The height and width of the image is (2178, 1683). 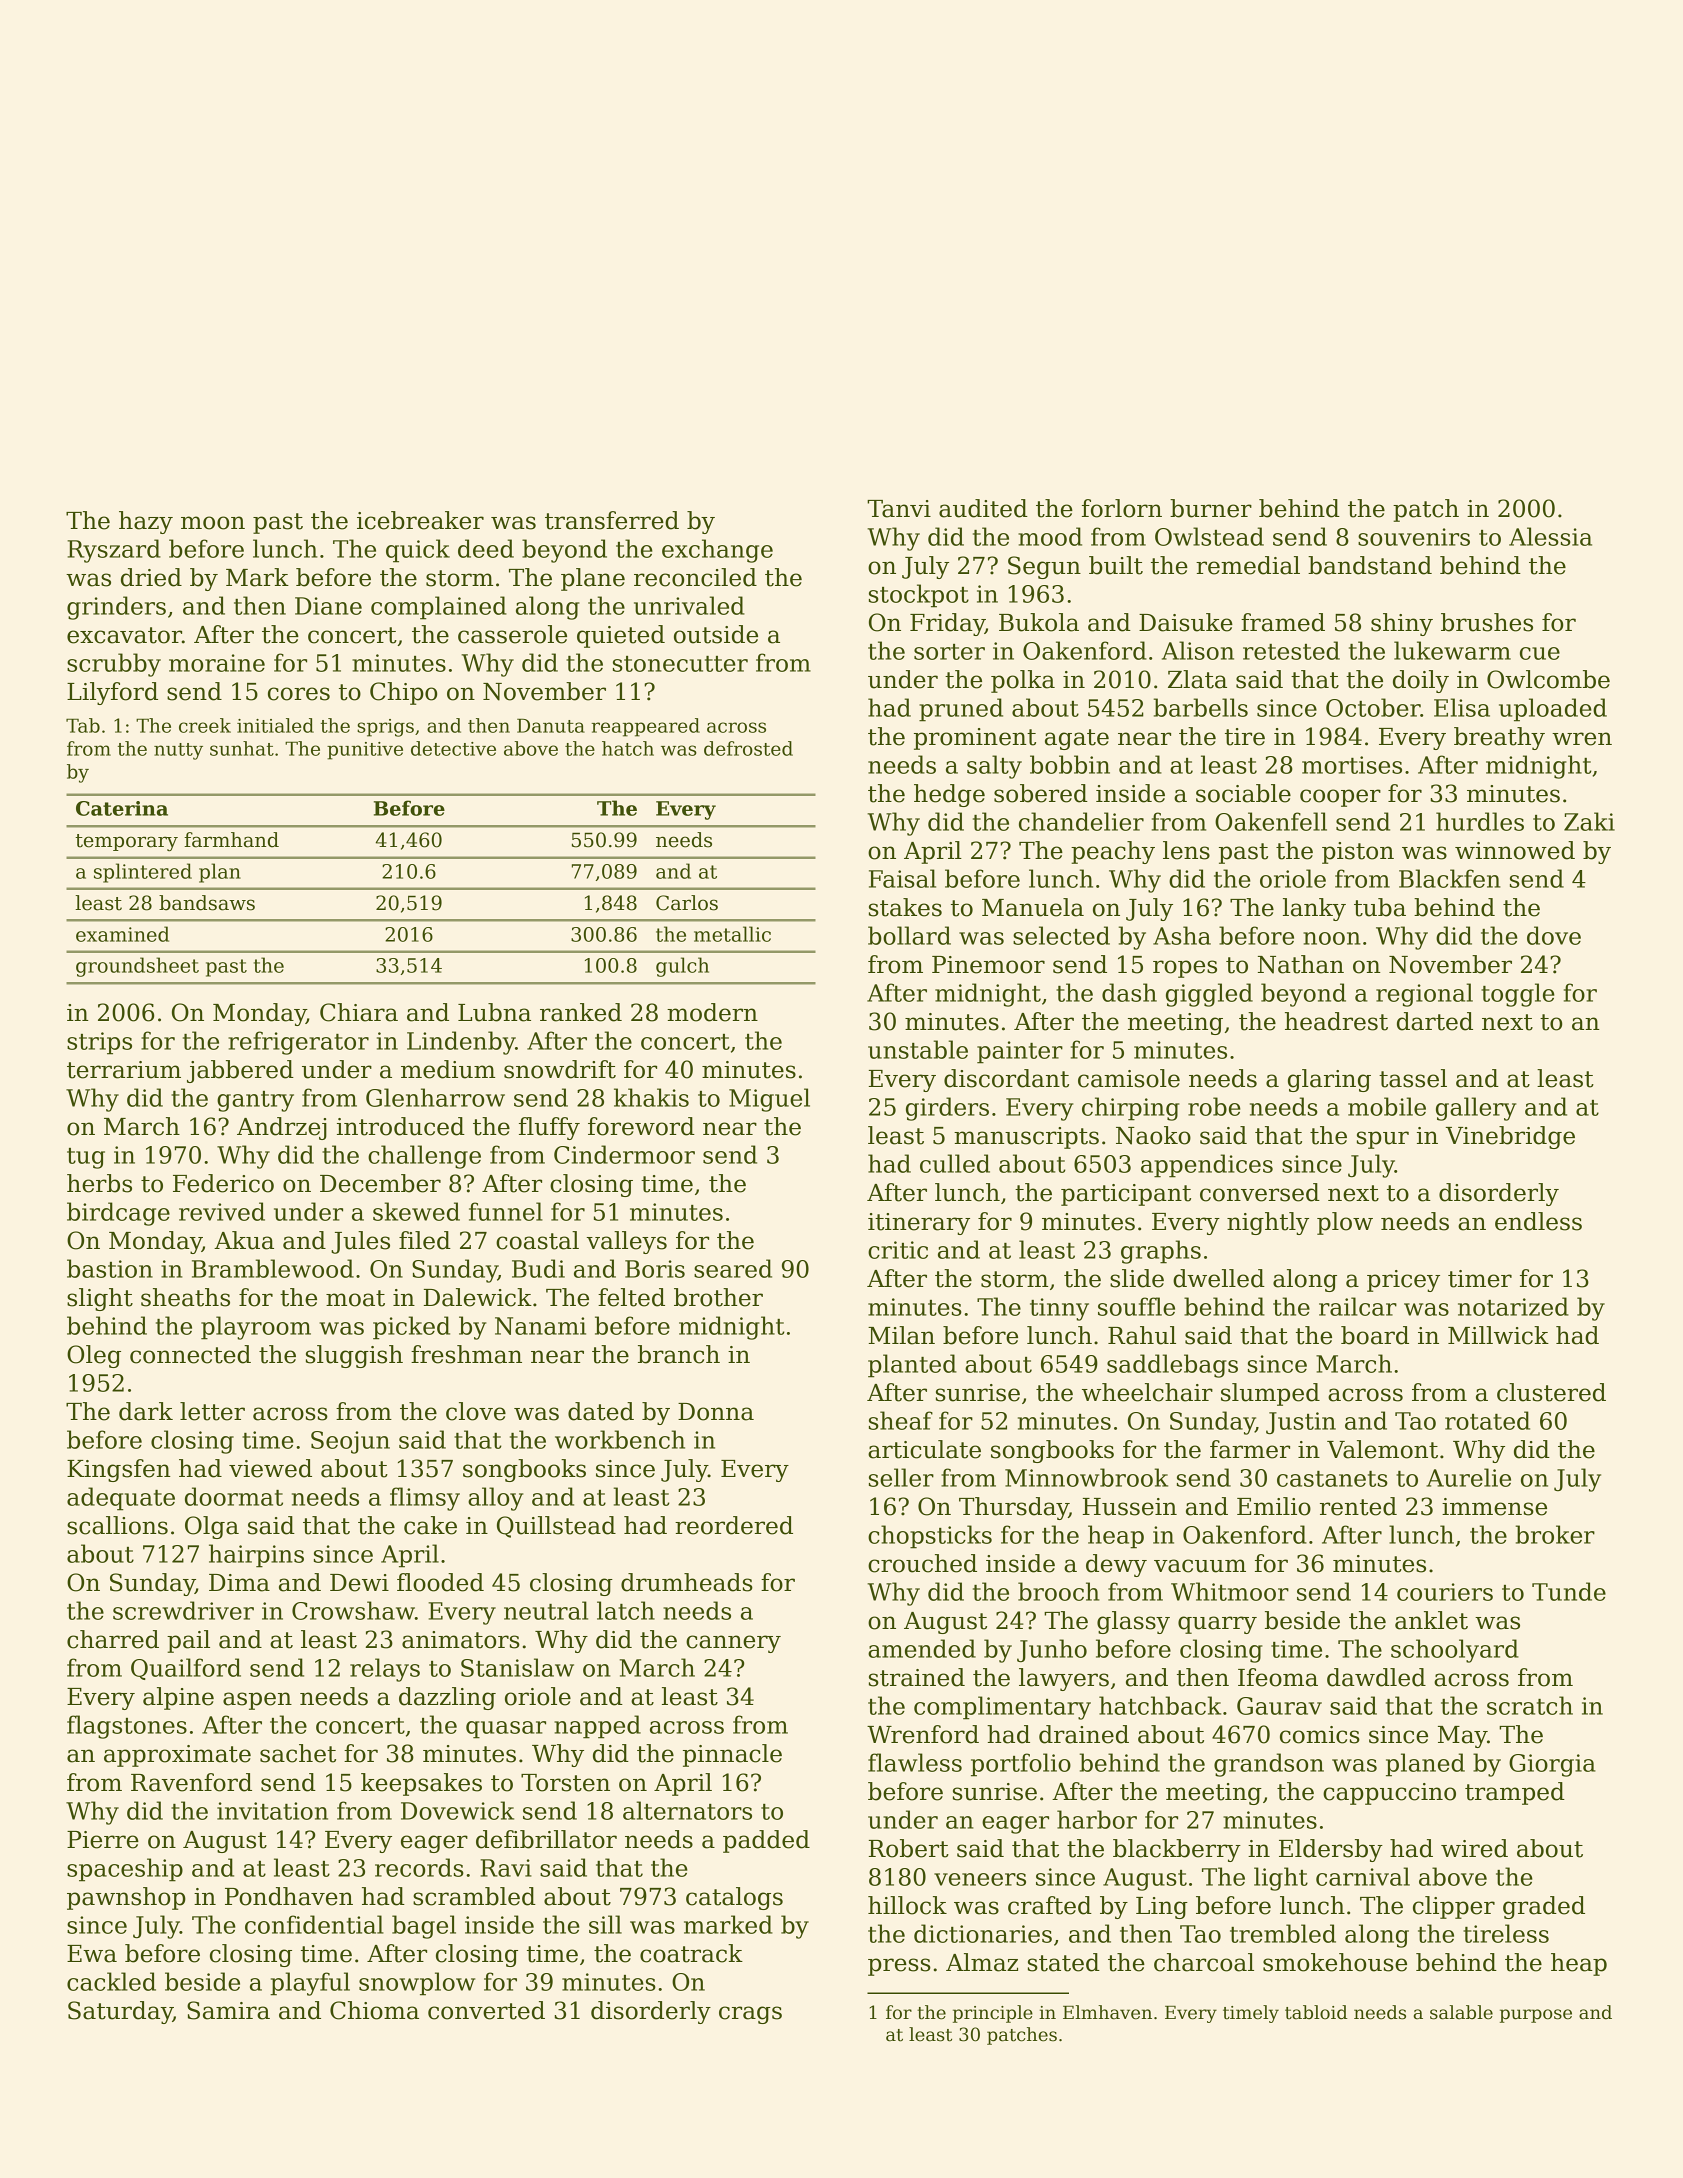 What do you see at coordinates (1271, 821) in the image?
I see `Oakenfell` at bounding box center [1271, 821].
